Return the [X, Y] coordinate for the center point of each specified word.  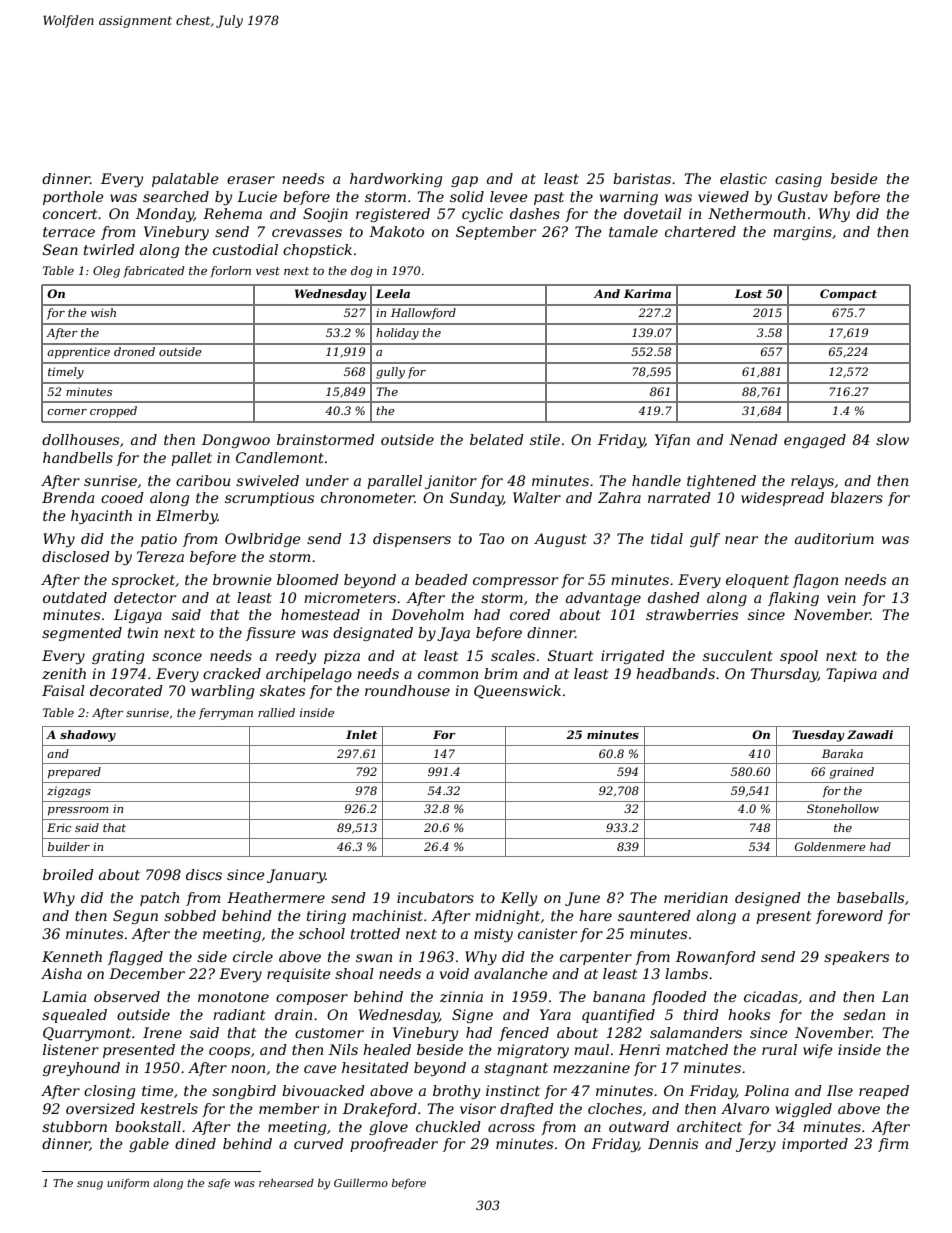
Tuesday [818, 736]
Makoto [396, 231]
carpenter [596, 958]
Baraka [842, 753]
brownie [242, 579]
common [448, 675]
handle [656, 480]
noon [248, 1069]
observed [127, 996]
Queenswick [517, 692]
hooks [749, 1014]
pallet [191, 459]
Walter [537, 497]
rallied [276, 712]
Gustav [803, 196]
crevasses [307, 233]
